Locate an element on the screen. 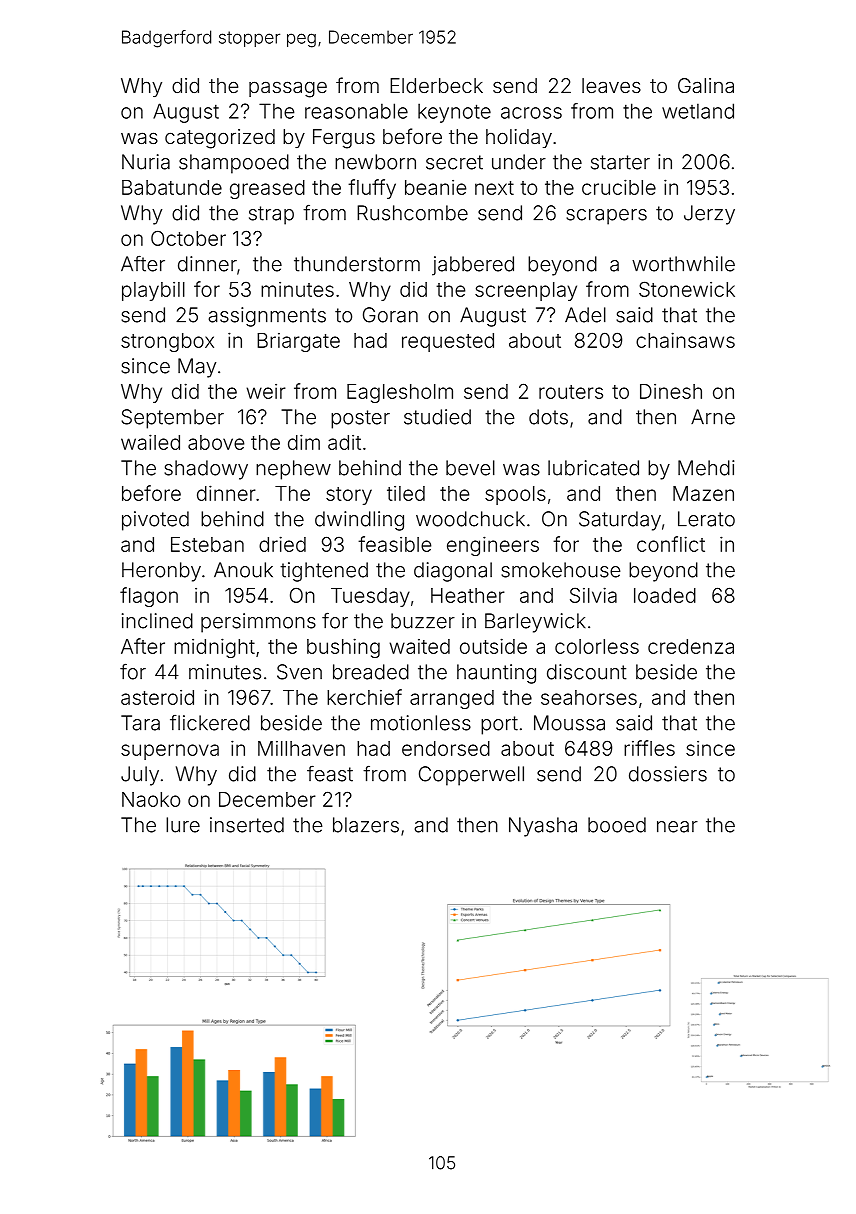  passage is located at coordinates (288, 89).
